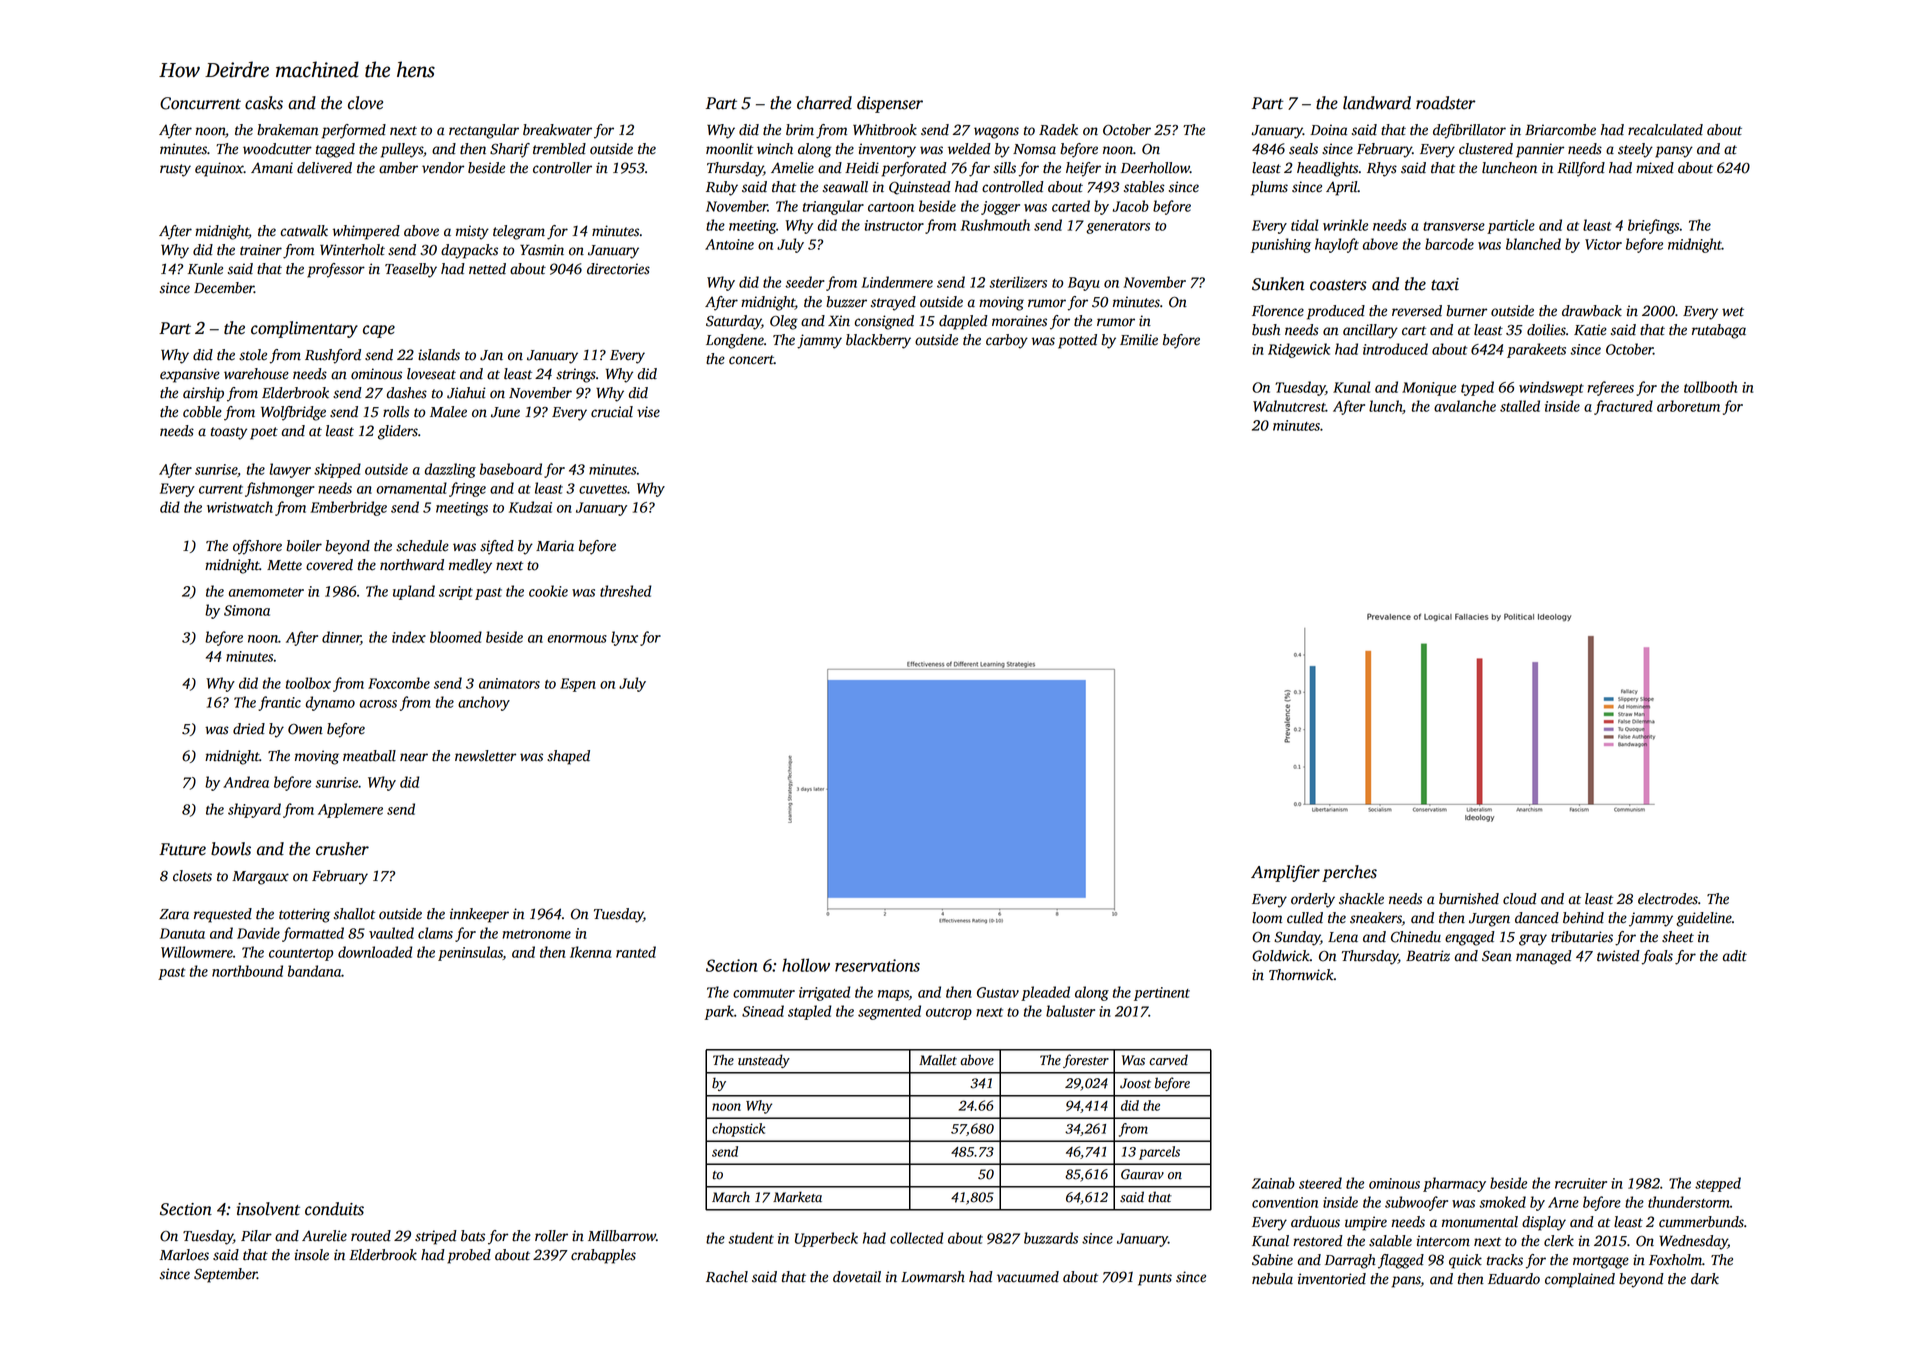 The width and height of the page is (1917, 1356). What do you see at coordinates (1735, 956) in the page?
I see `adit` at bounding box center [1735, 956].
